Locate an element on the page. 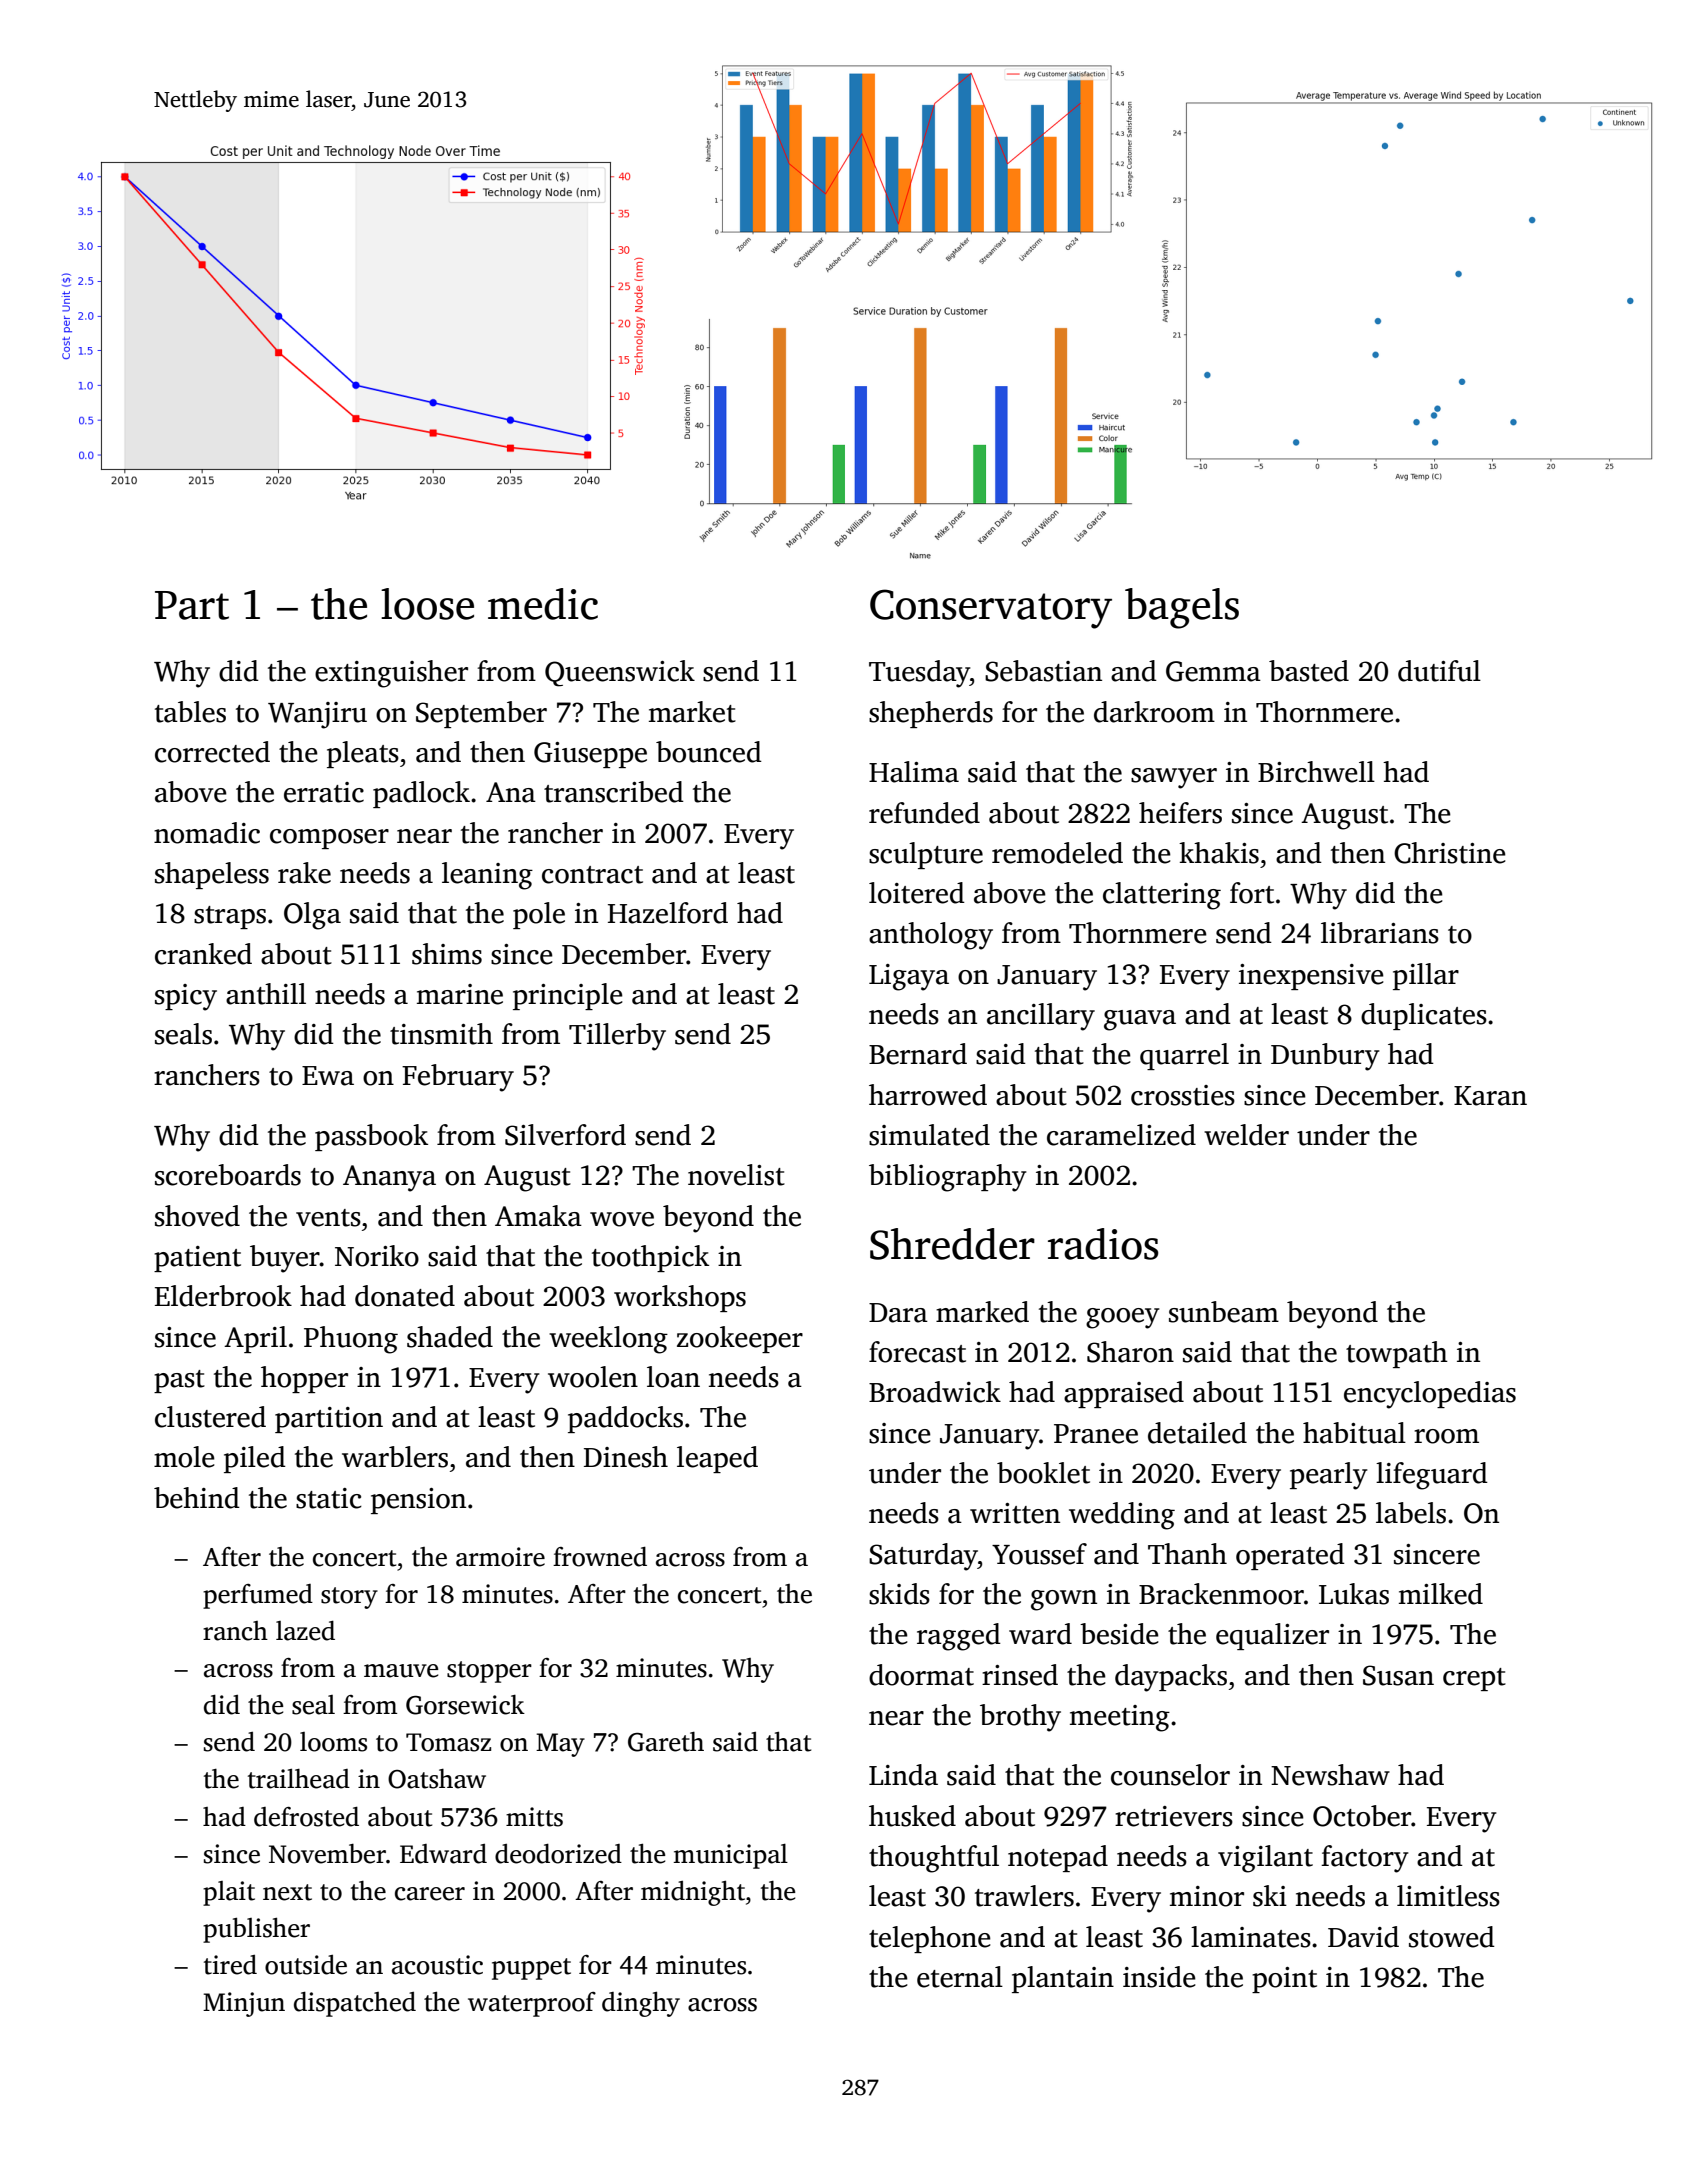 The height and width of the image is (2178, 1683). dutiful is located at coordinates (1439, 671).
